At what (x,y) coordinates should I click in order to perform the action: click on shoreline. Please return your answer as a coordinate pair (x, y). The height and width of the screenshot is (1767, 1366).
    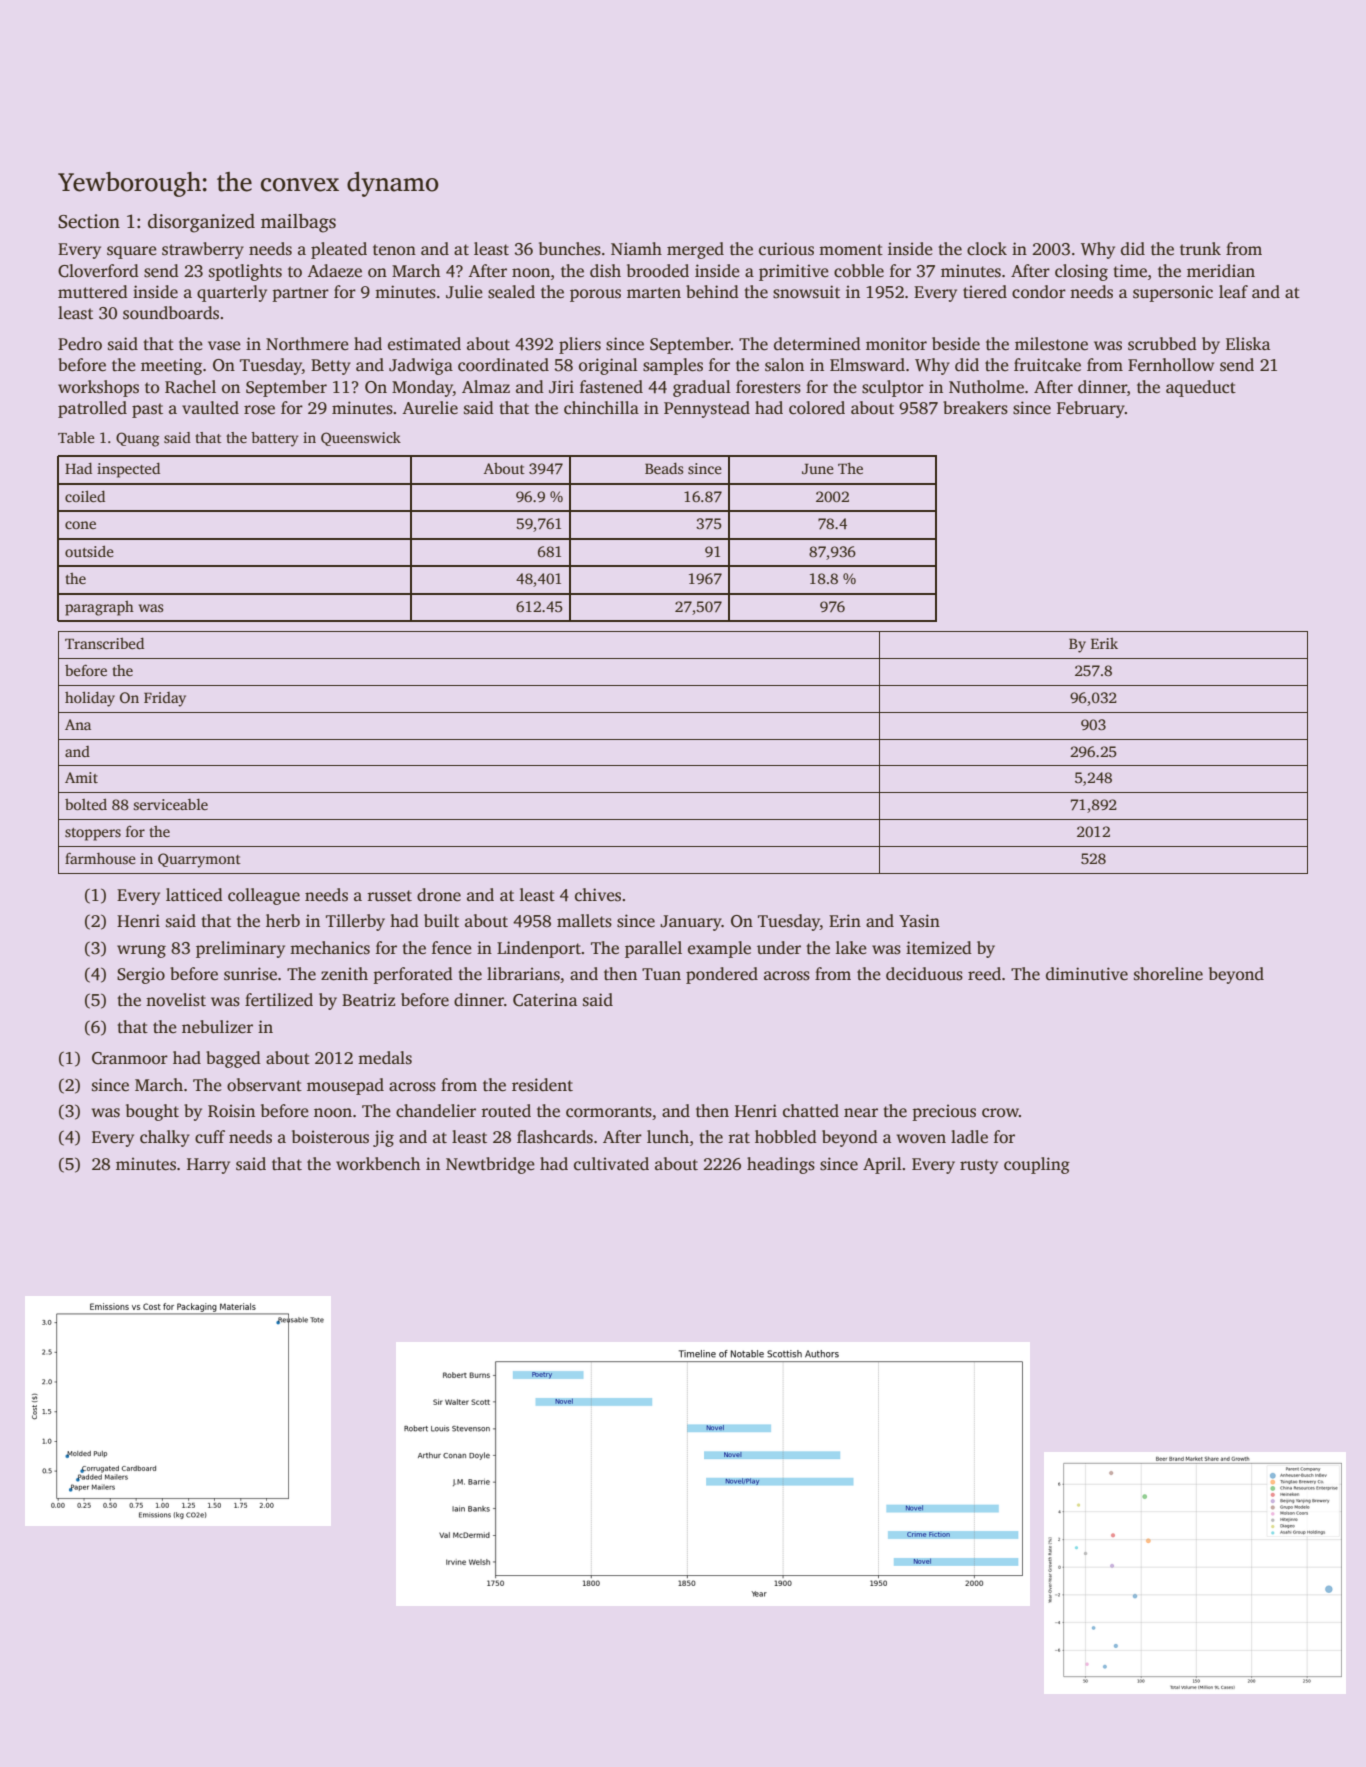
    Looking at the image, I should click on (1168, 974).
